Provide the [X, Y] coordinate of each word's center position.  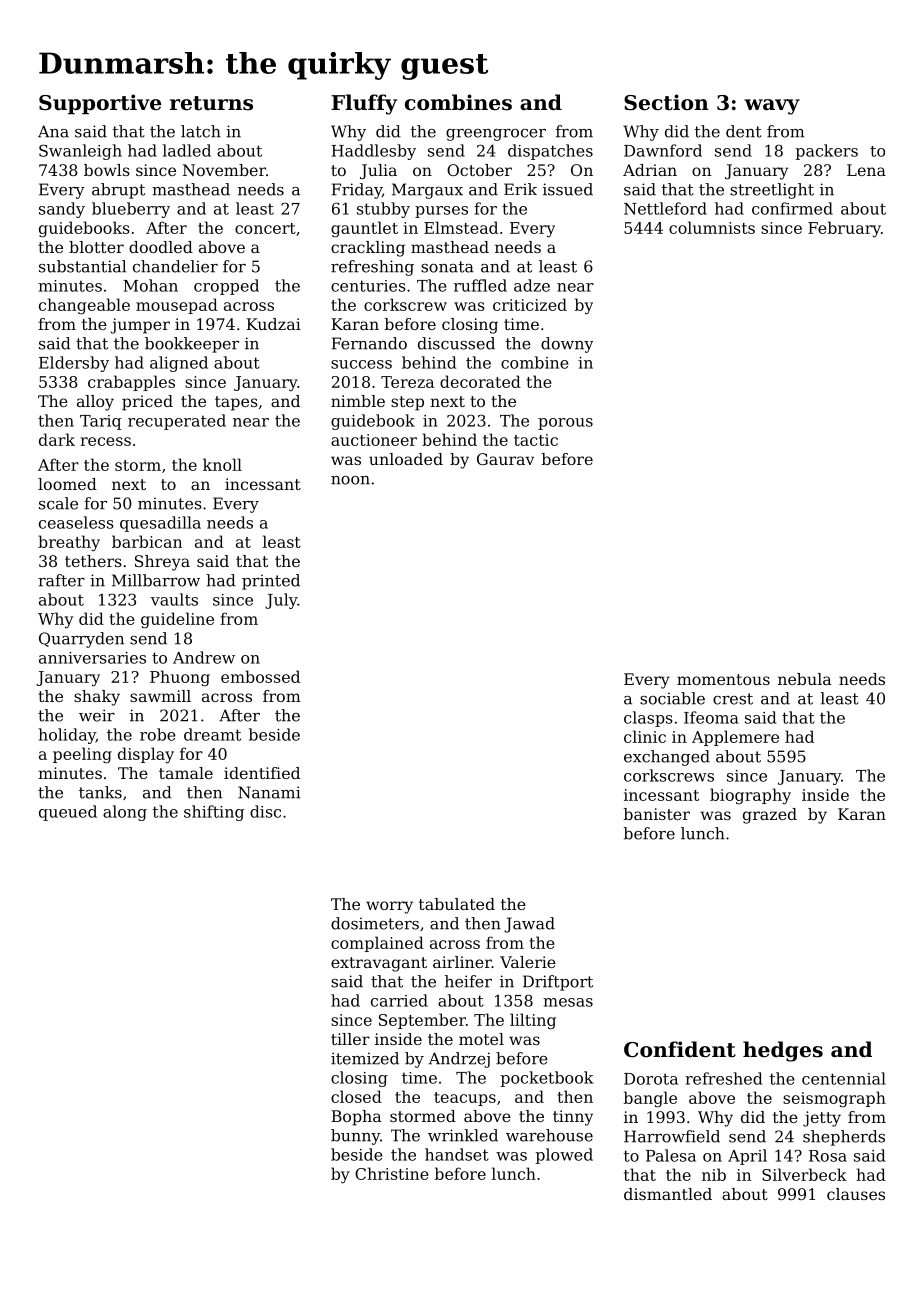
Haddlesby [373, 152]
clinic [645, 736]
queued [68, 813]
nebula [804, 679]
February [844, 229]
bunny [355, 1137]
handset [457, 1154]
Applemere [735, 738]
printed [271, 582]
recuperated [177, 422]
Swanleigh [80, 152]
